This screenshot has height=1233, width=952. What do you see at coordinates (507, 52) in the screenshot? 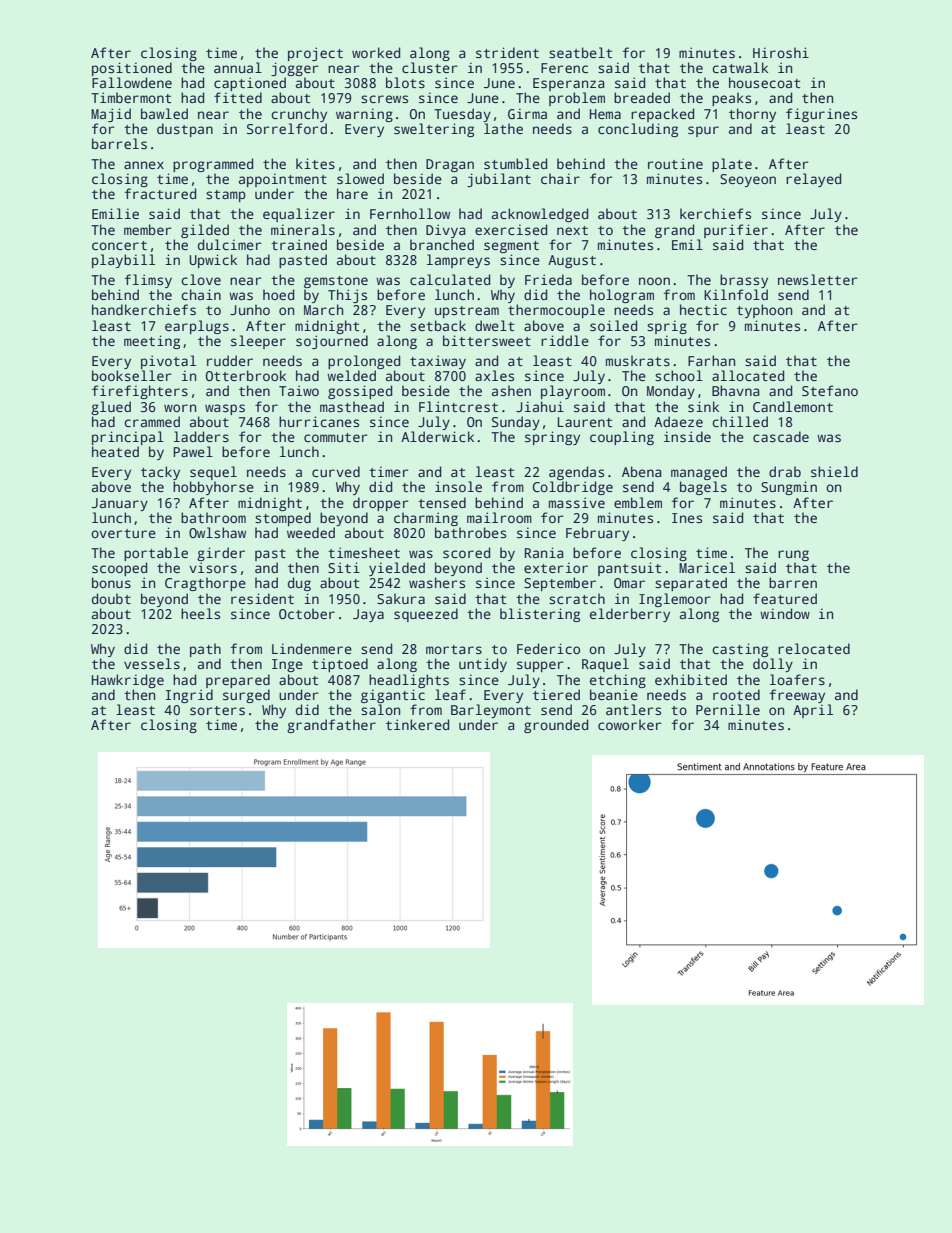
I see `strident` at bounding box center [507, 52].
